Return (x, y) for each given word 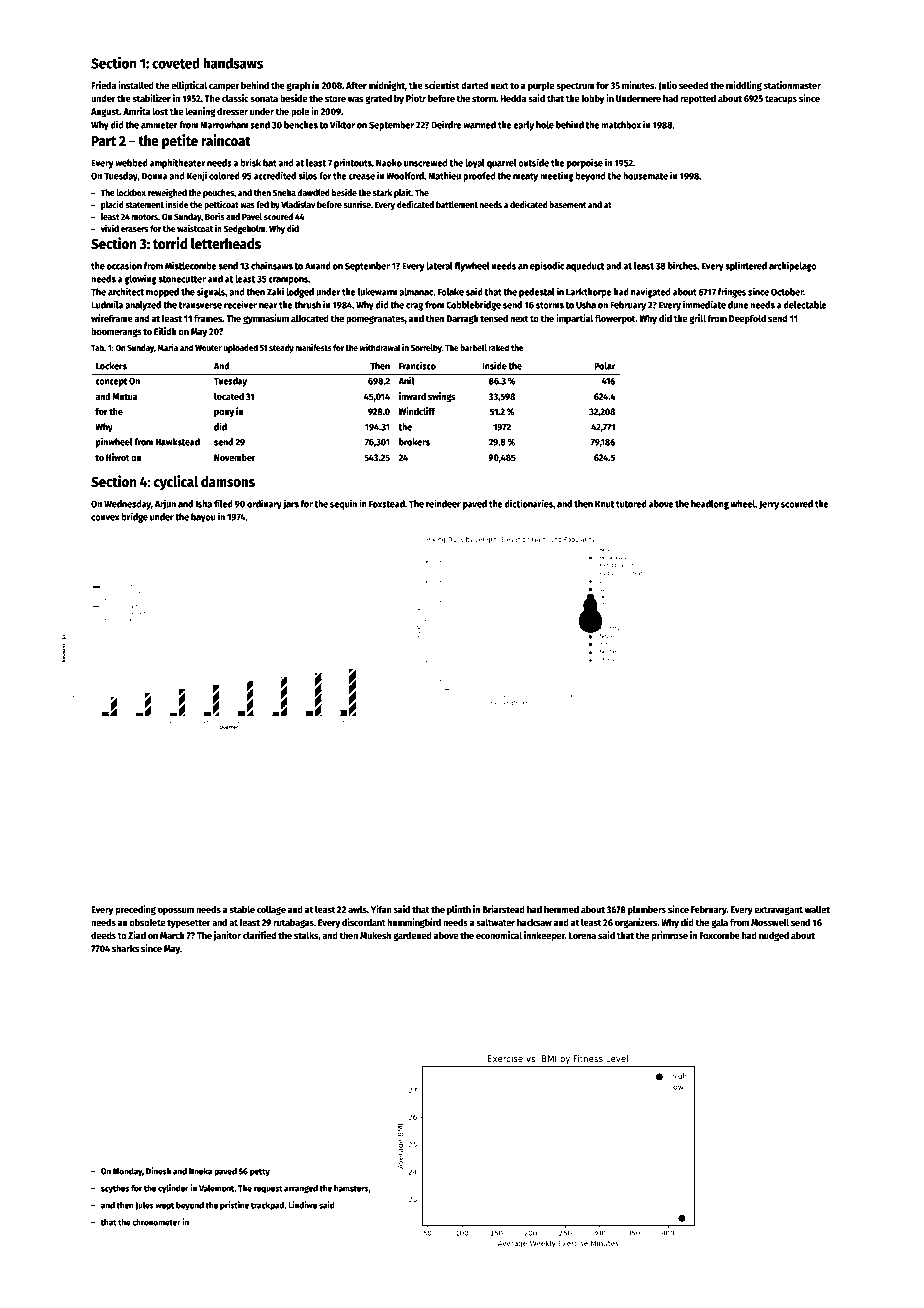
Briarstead (503, 909)
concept (111, 382)
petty (260, 1172)
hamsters (351, 1188)
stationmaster (792, 85)
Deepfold (747, 319)
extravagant (778, 910)
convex (105, 518)
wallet (817, 909)
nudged (774, 936)
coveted (176, 63)
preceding (135, 910)
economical (499, 935)
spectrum (575, 86)
